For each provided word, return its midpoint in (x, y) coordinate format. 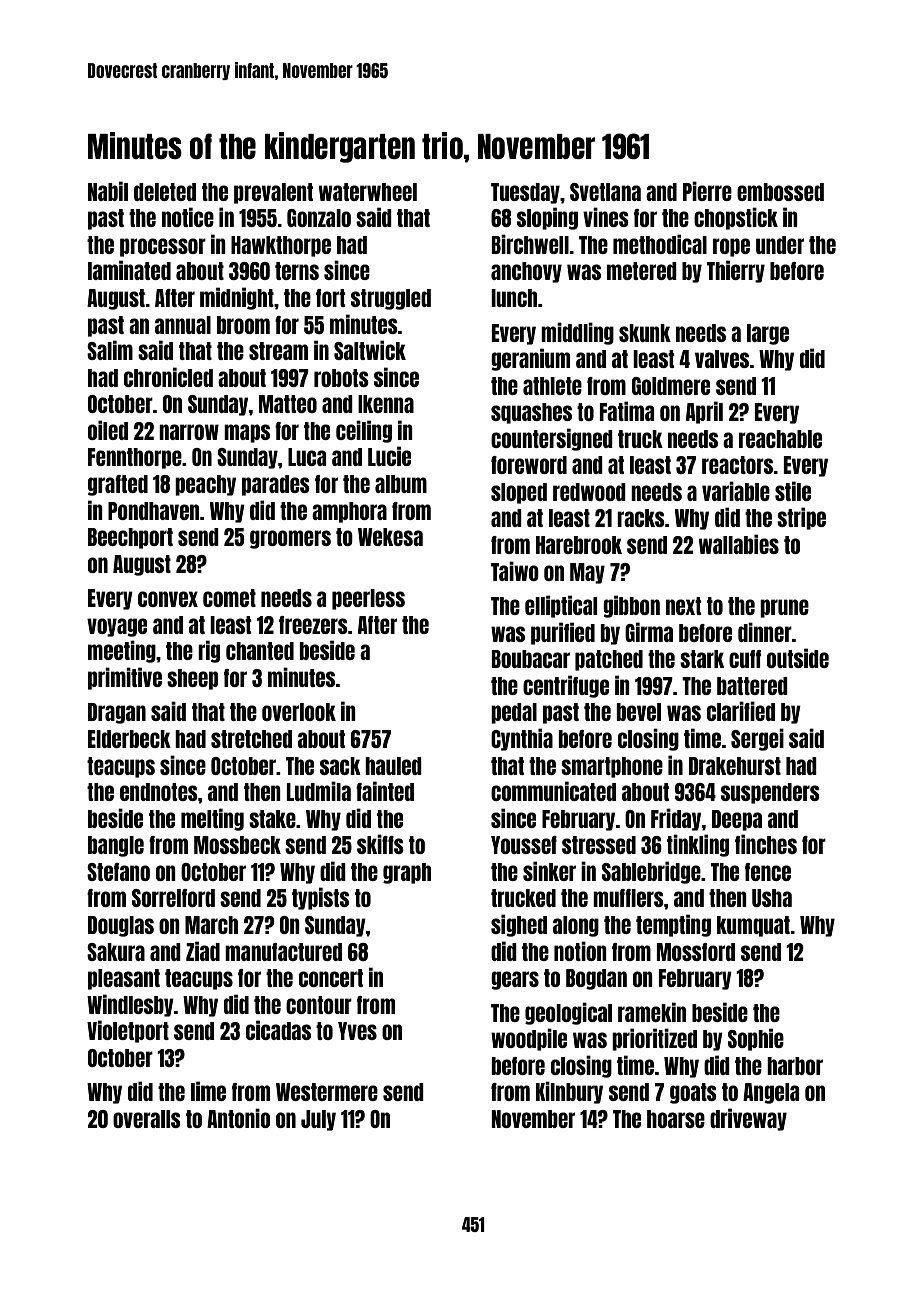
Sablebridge (651, 872)
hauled (393, 766)
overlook (299, 712)
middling (577, 333)
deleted (165, 192)
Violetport (128, 1031)
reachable (780, 439)
